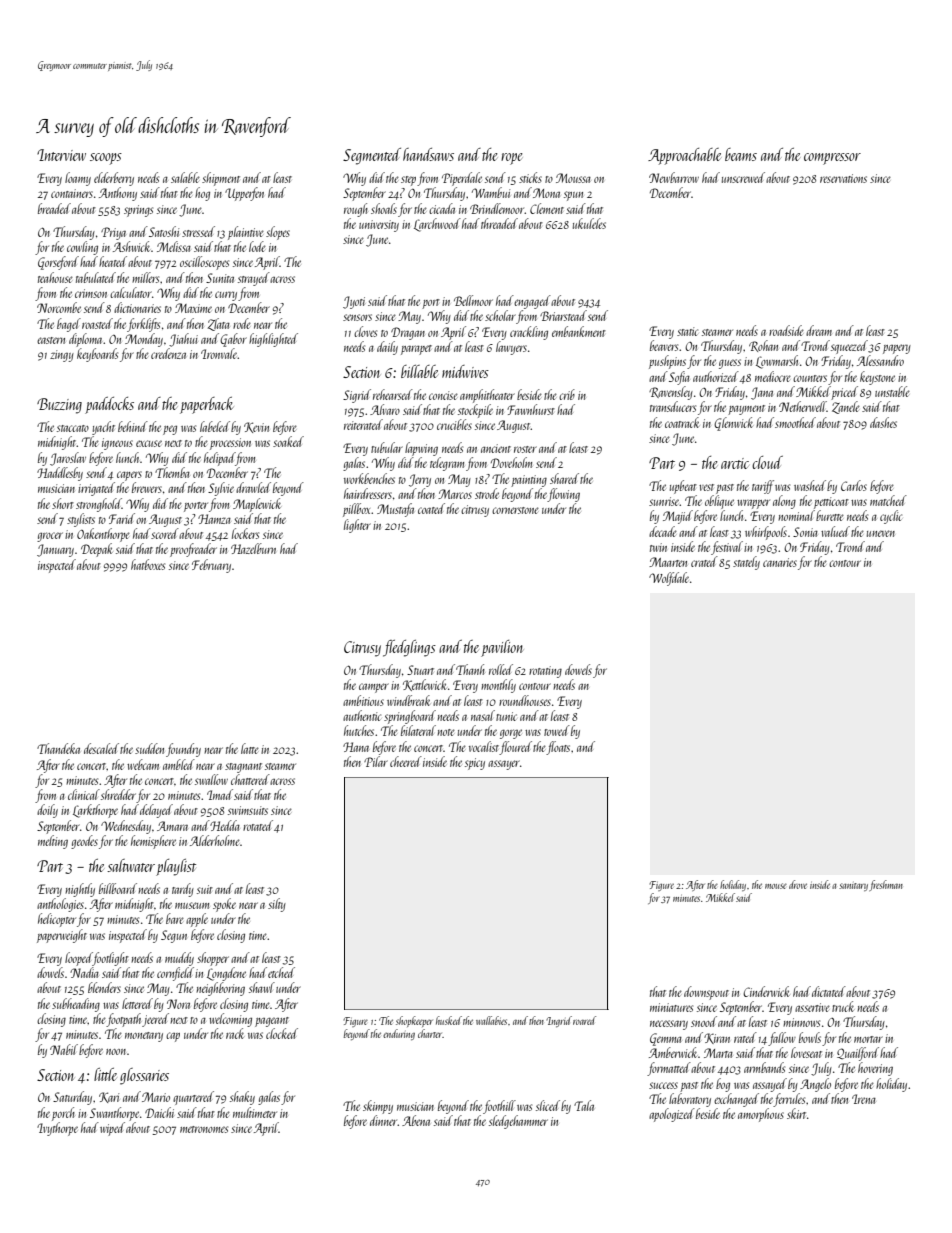  Describe the element at coordinates (810, 485) in the document. I see `washed` at that location.
